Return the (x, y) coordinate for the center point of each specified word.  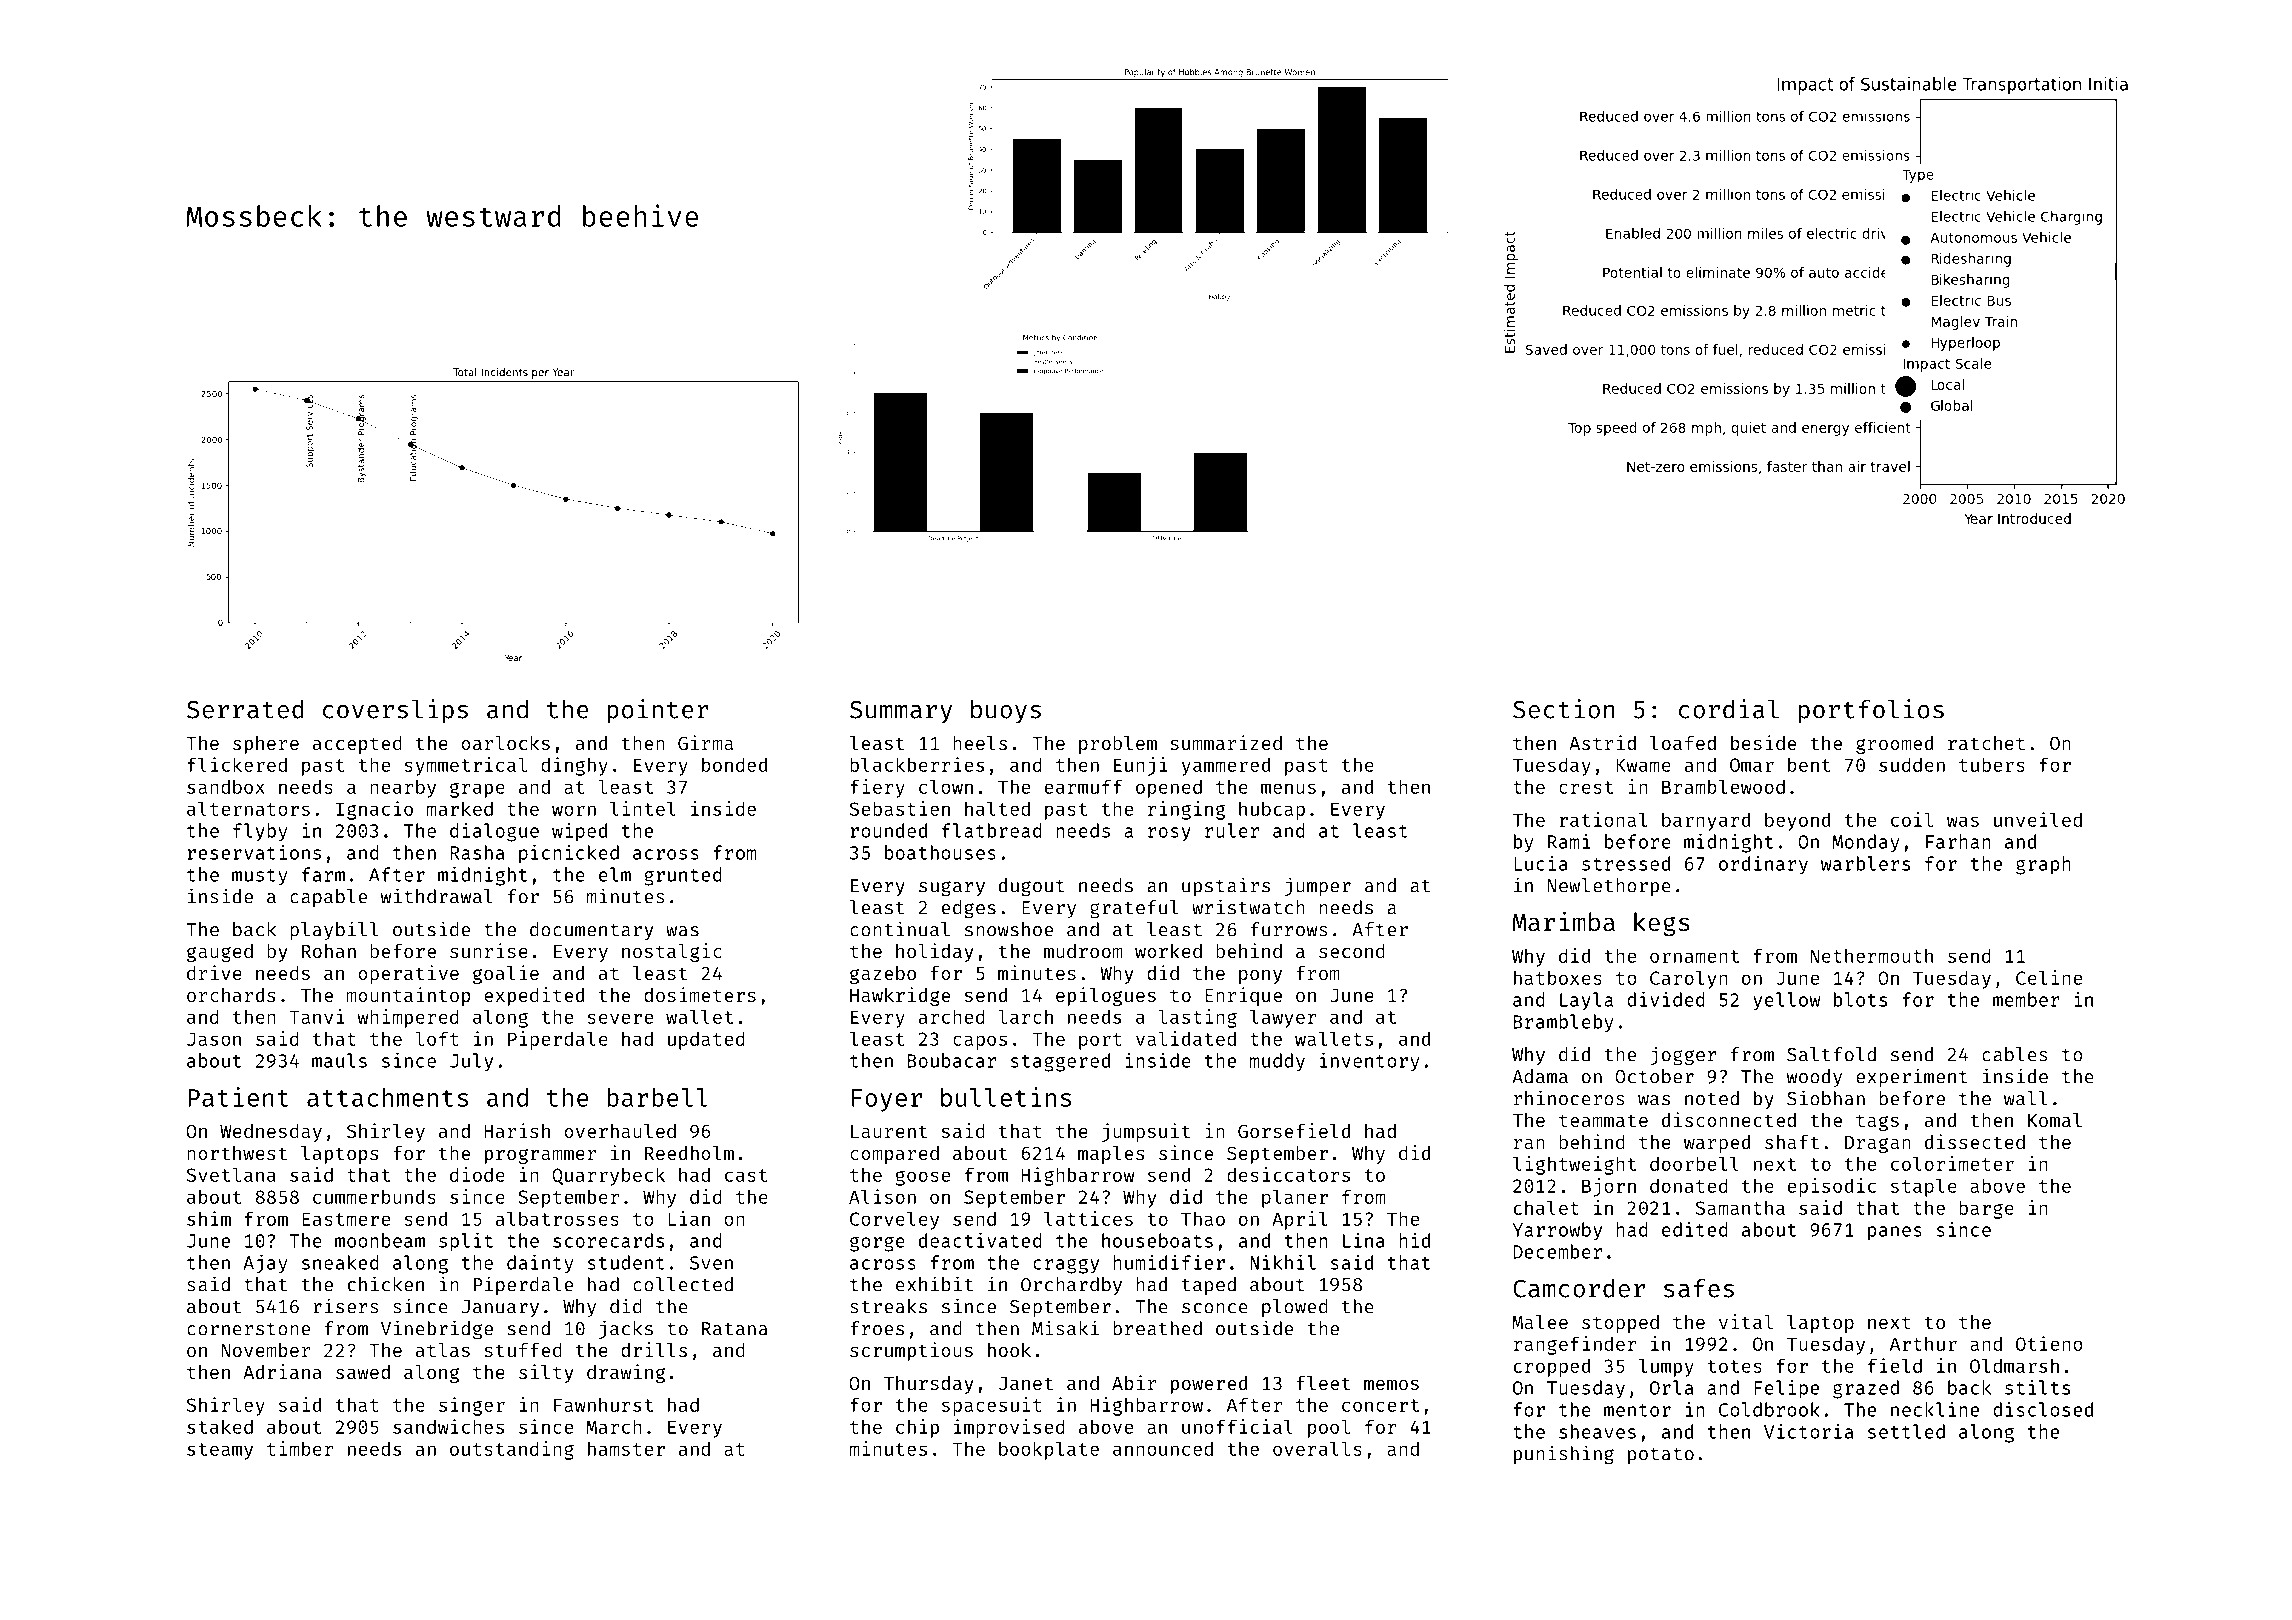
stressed (1626, 863)
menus (1288, 788)
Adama (1540, 1076)
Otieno (2049, 1343)
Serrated (245, 709)
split (466, 1242)
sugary (952, 889)
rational (1603, 819)
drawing (626, 1373)
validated (1186, 1038)
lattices (1088, 1218)
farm (323, 874)
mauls (339, 1060)
